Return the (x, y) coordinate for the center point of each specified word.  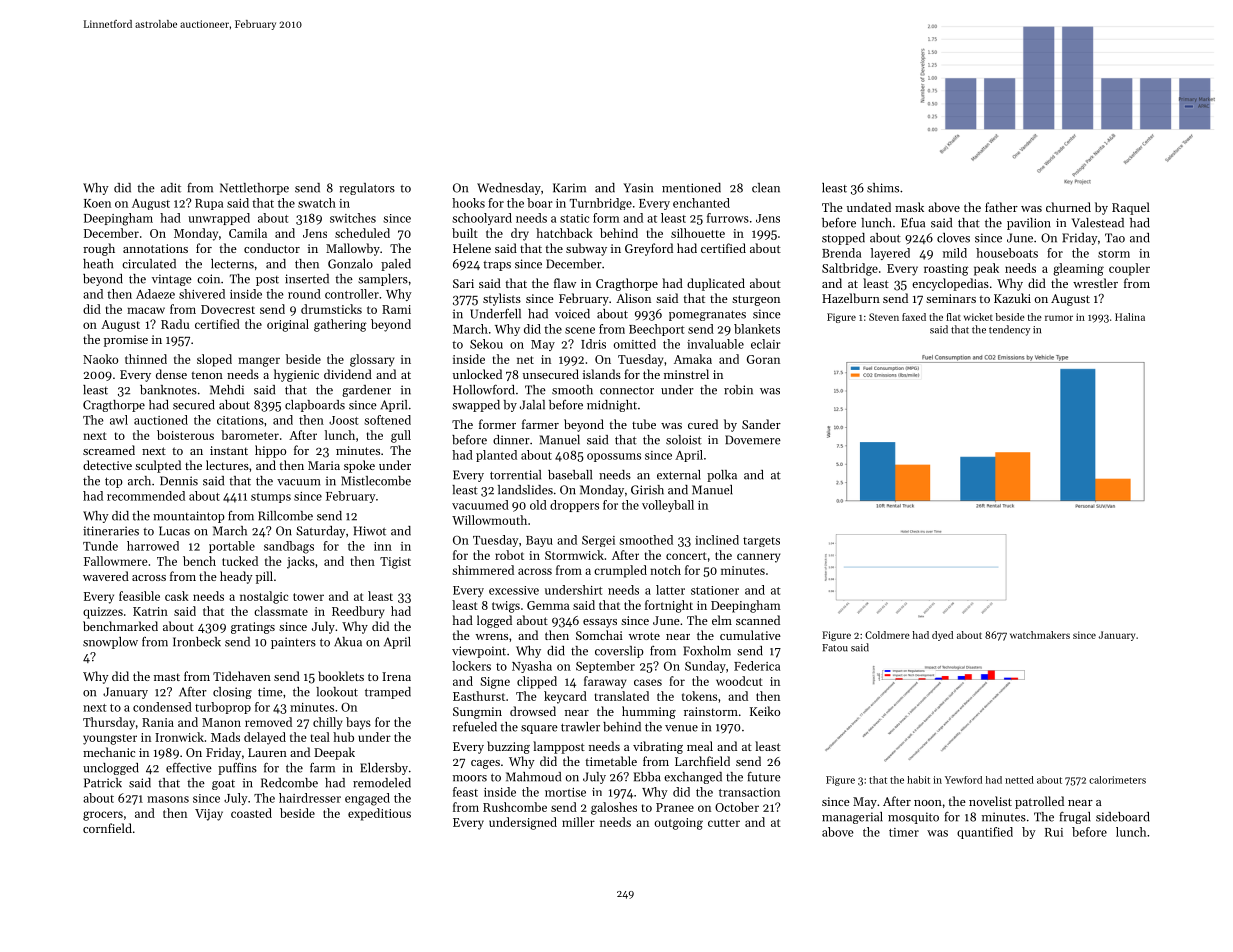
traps (497, 266)
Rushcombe (515, 807)
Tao (1115, 238)
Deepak (334, 753)
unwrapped (219, 219)
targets (761, 542)
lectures (227, 465)
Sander (761, 424)
